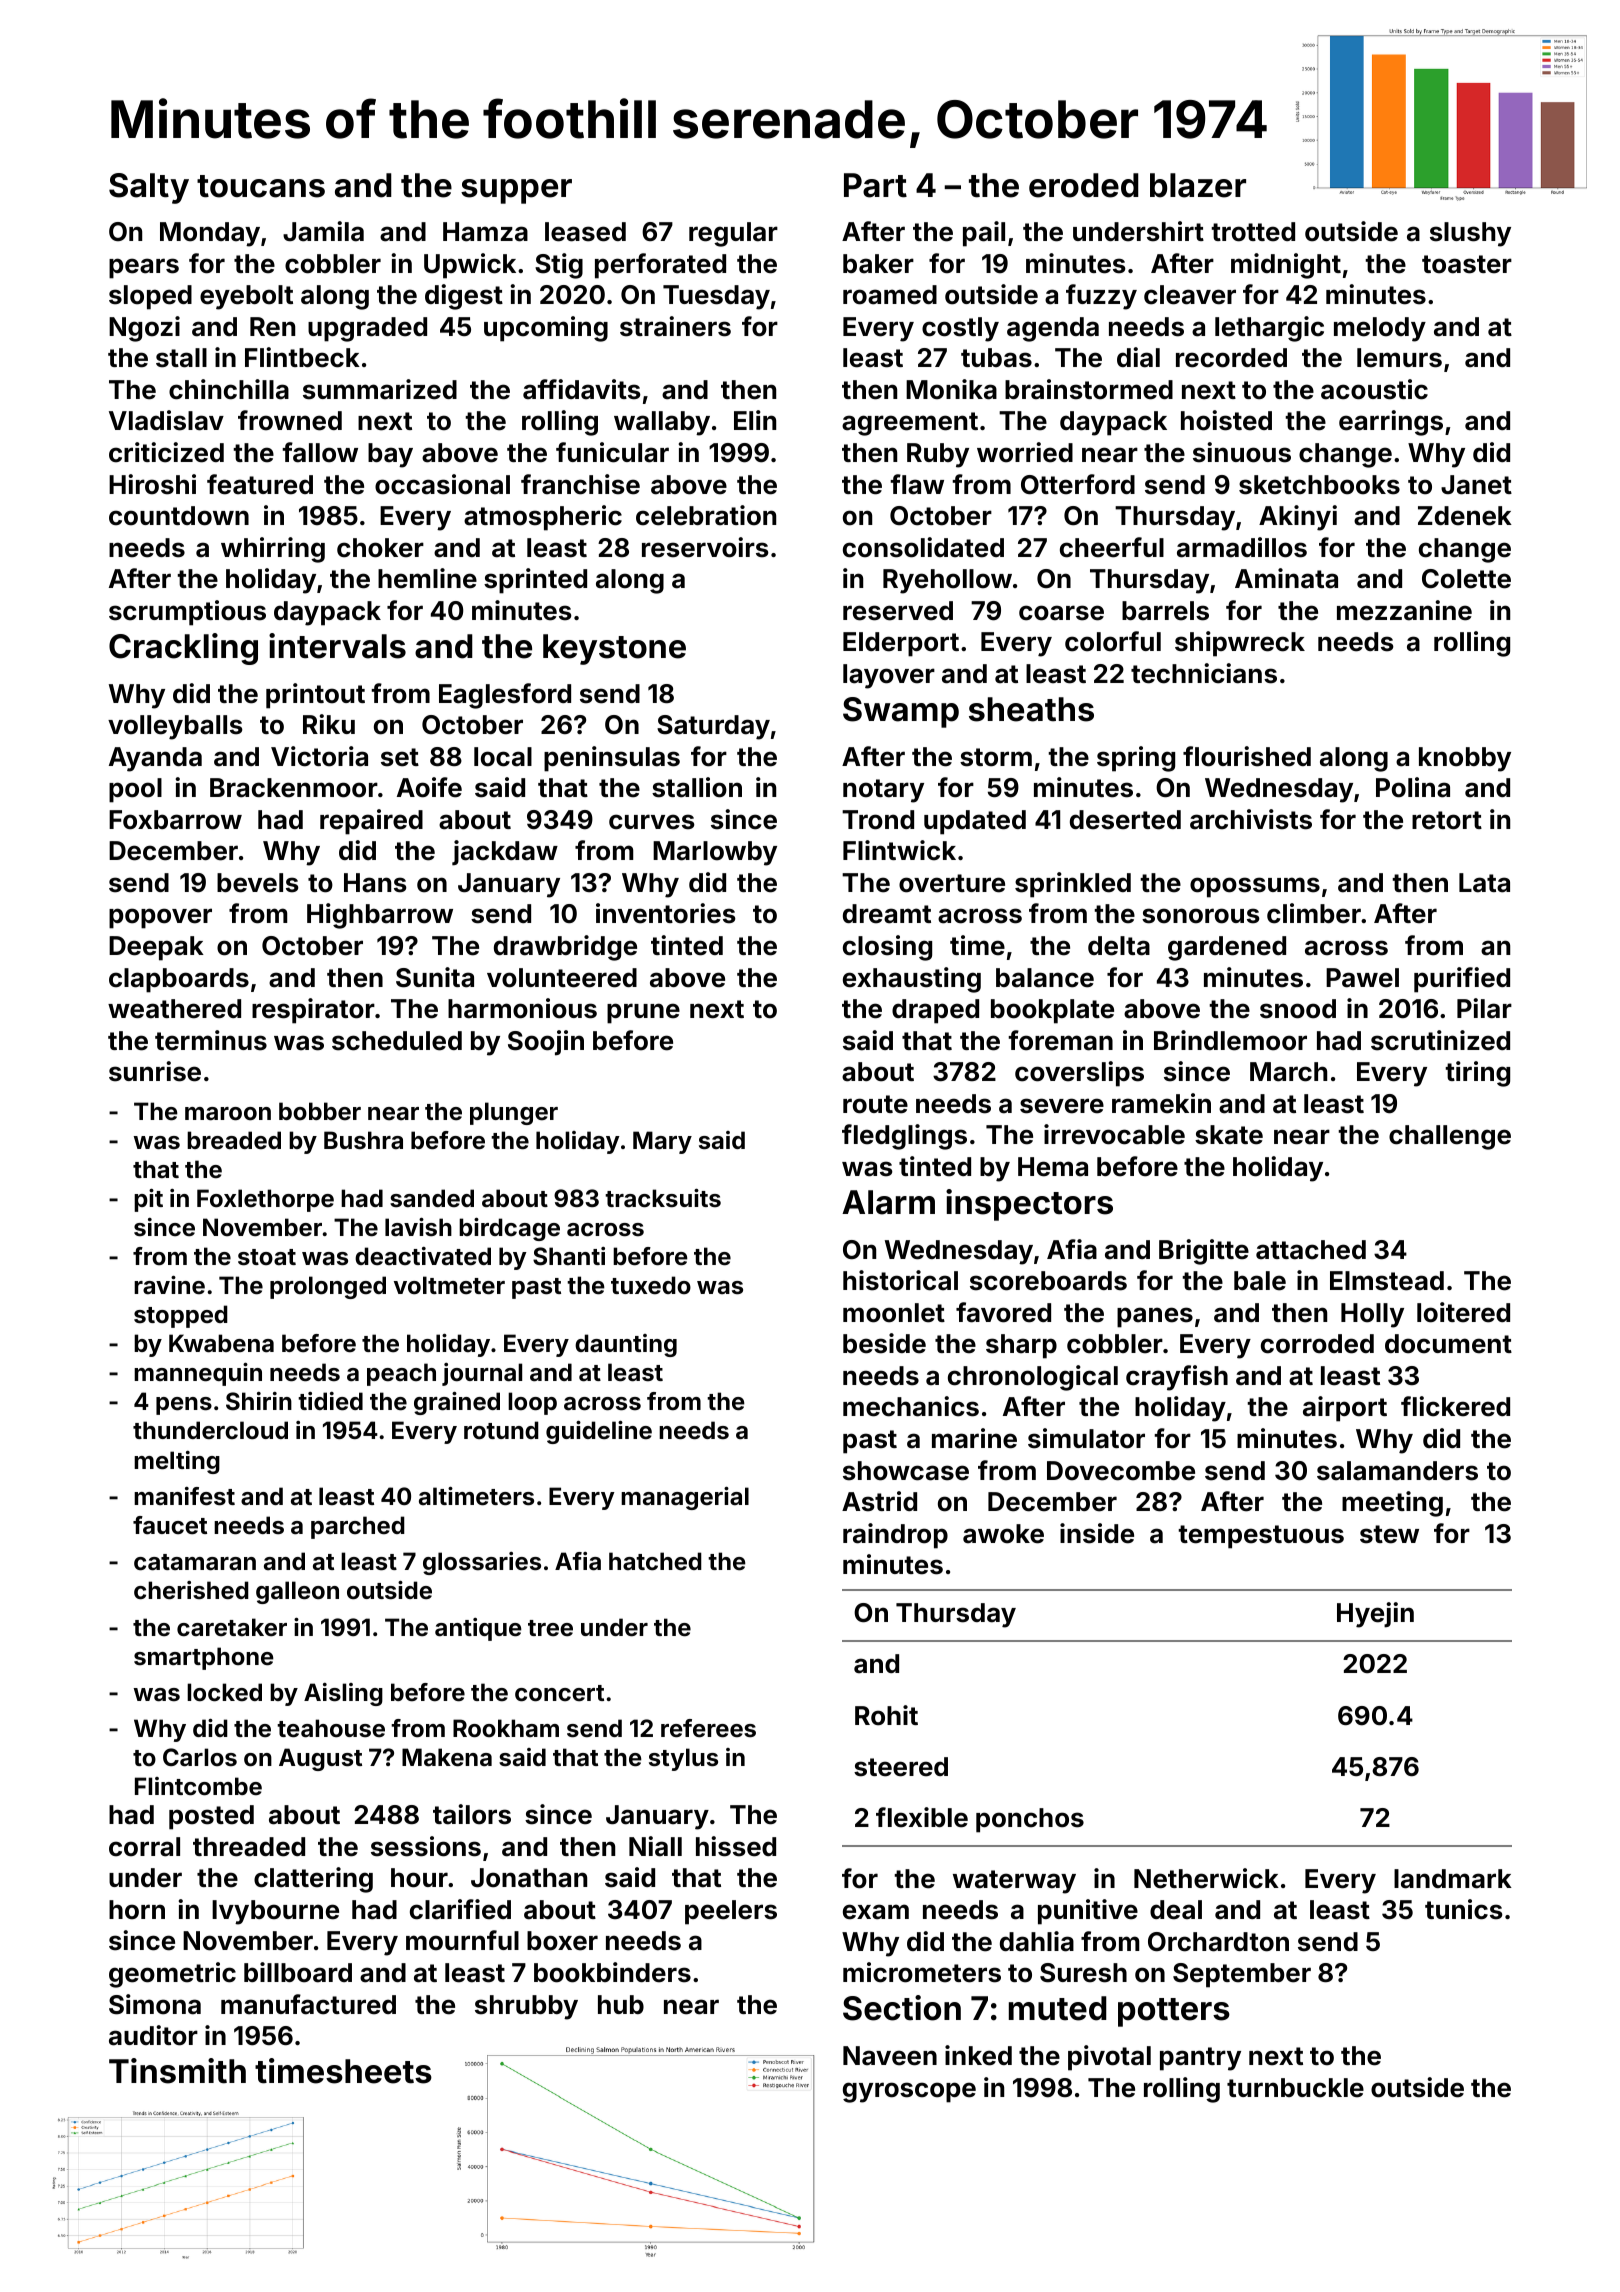 The image size is (1620, 2292). Describe the element at coordinates (614, 649) in the page. I see `keystone` at that location.
